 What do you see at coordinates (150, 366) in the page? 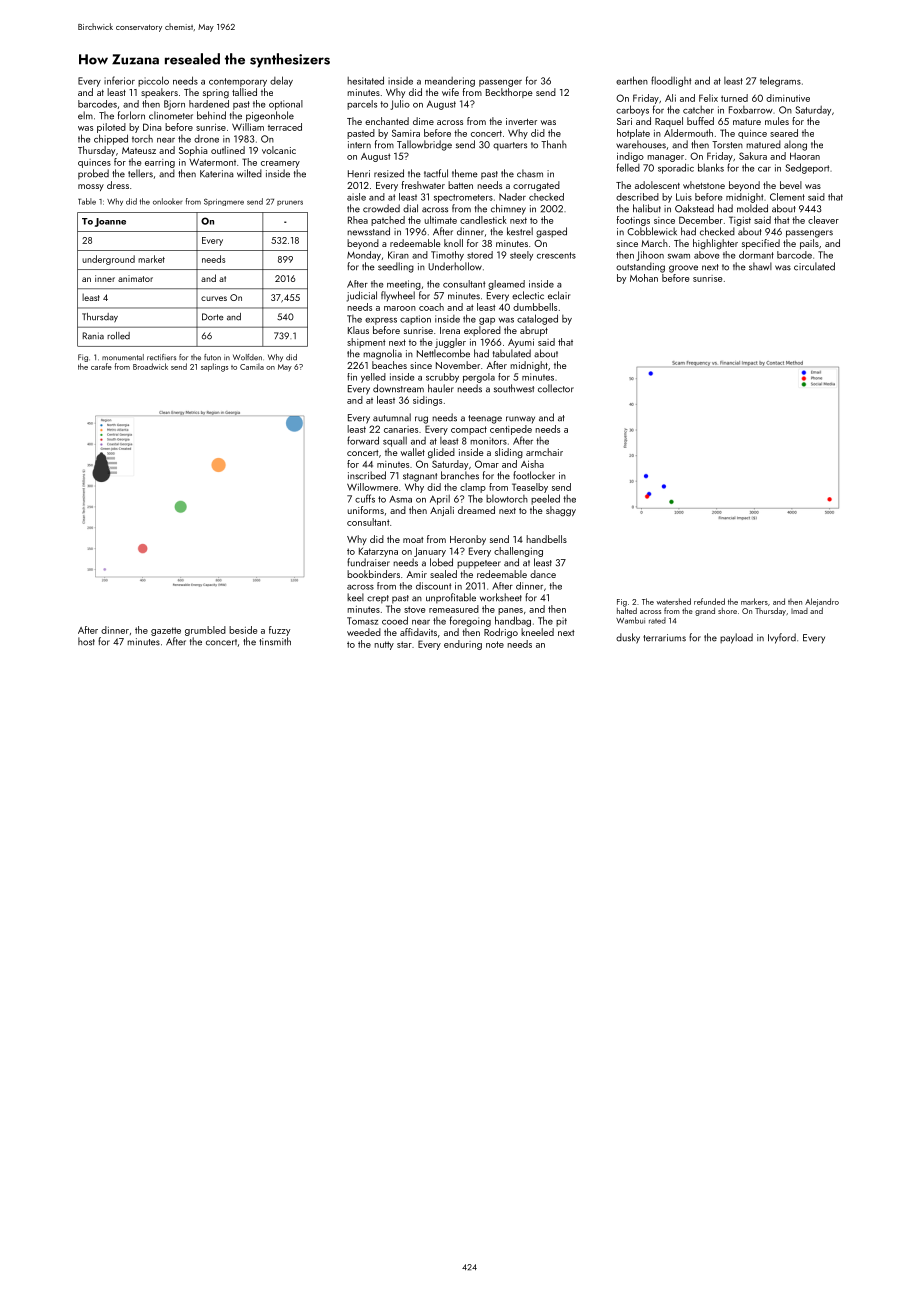
I see `Broadwick` at bounding box center [150, 366].
